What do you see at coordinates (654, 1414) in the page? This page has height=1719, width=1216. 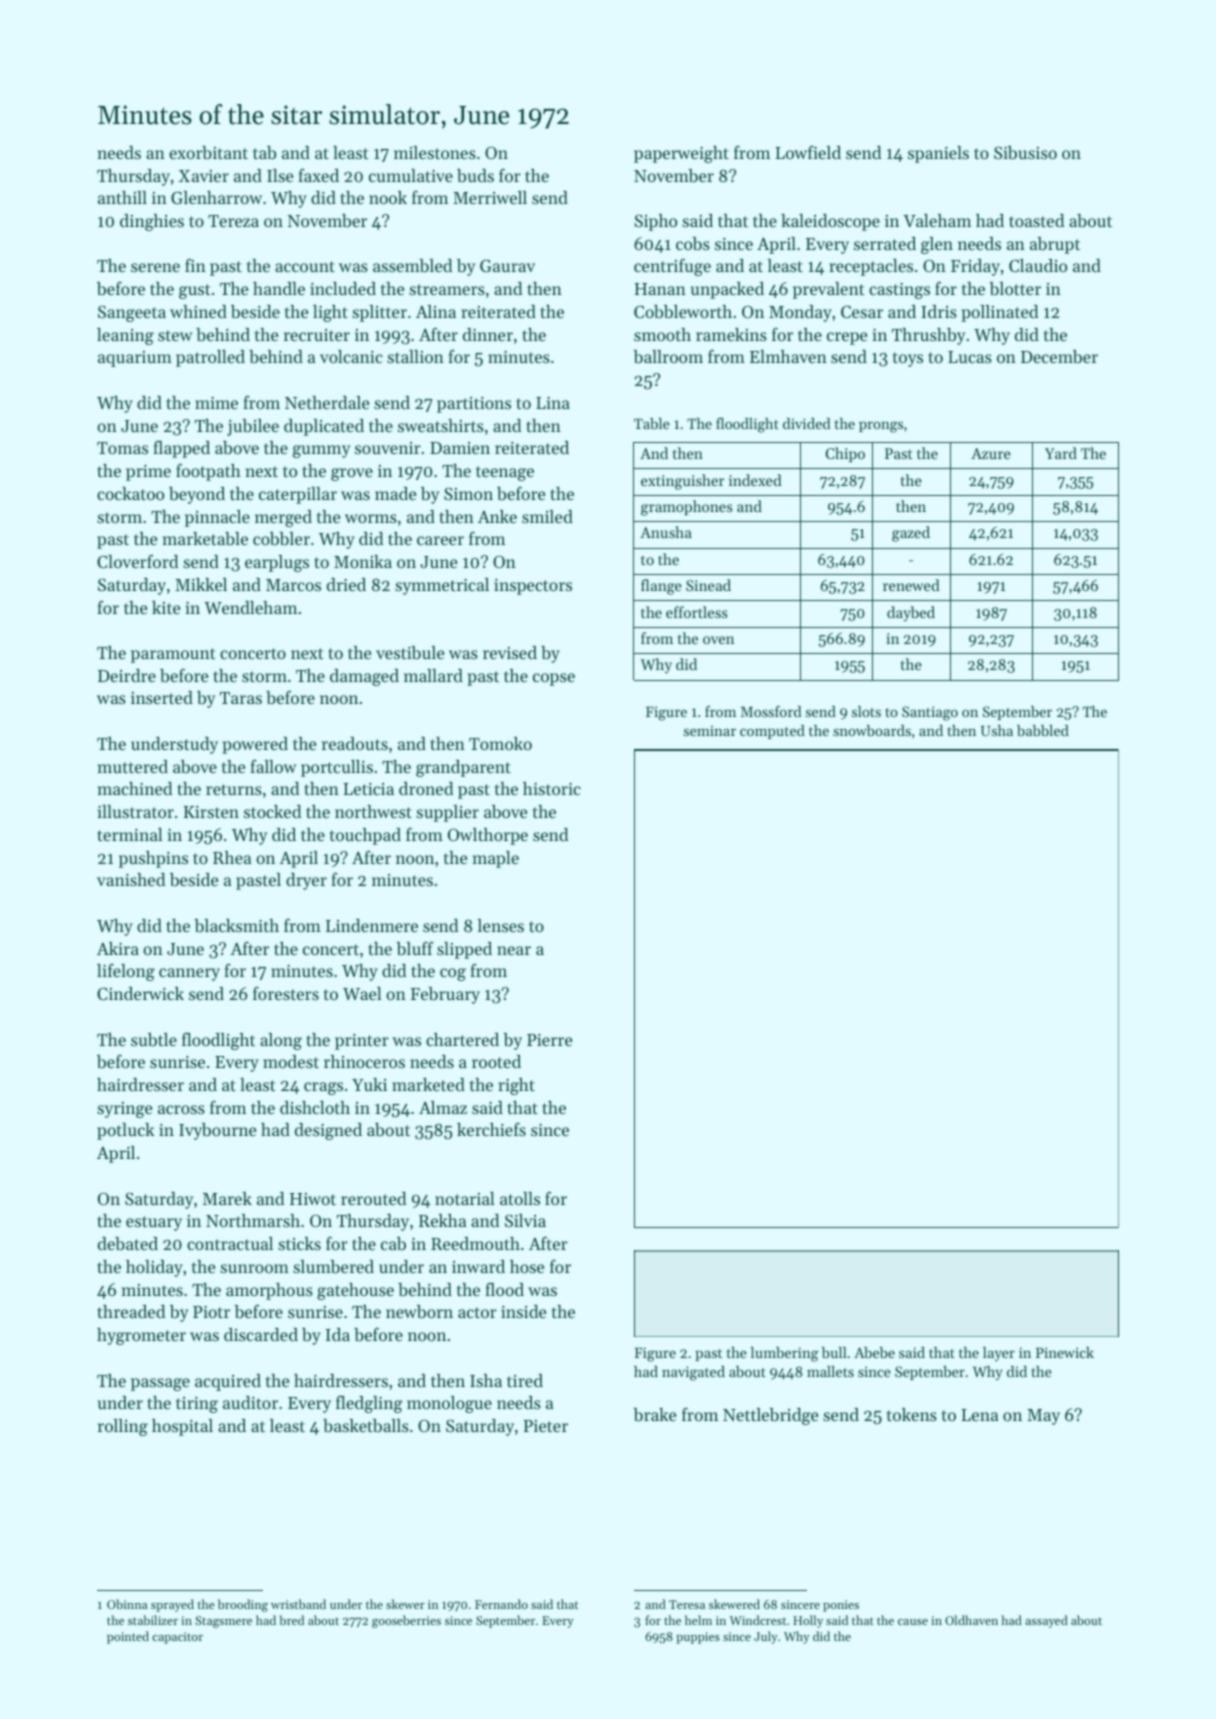 I see `brake` at bounding box center [654, 1414].
